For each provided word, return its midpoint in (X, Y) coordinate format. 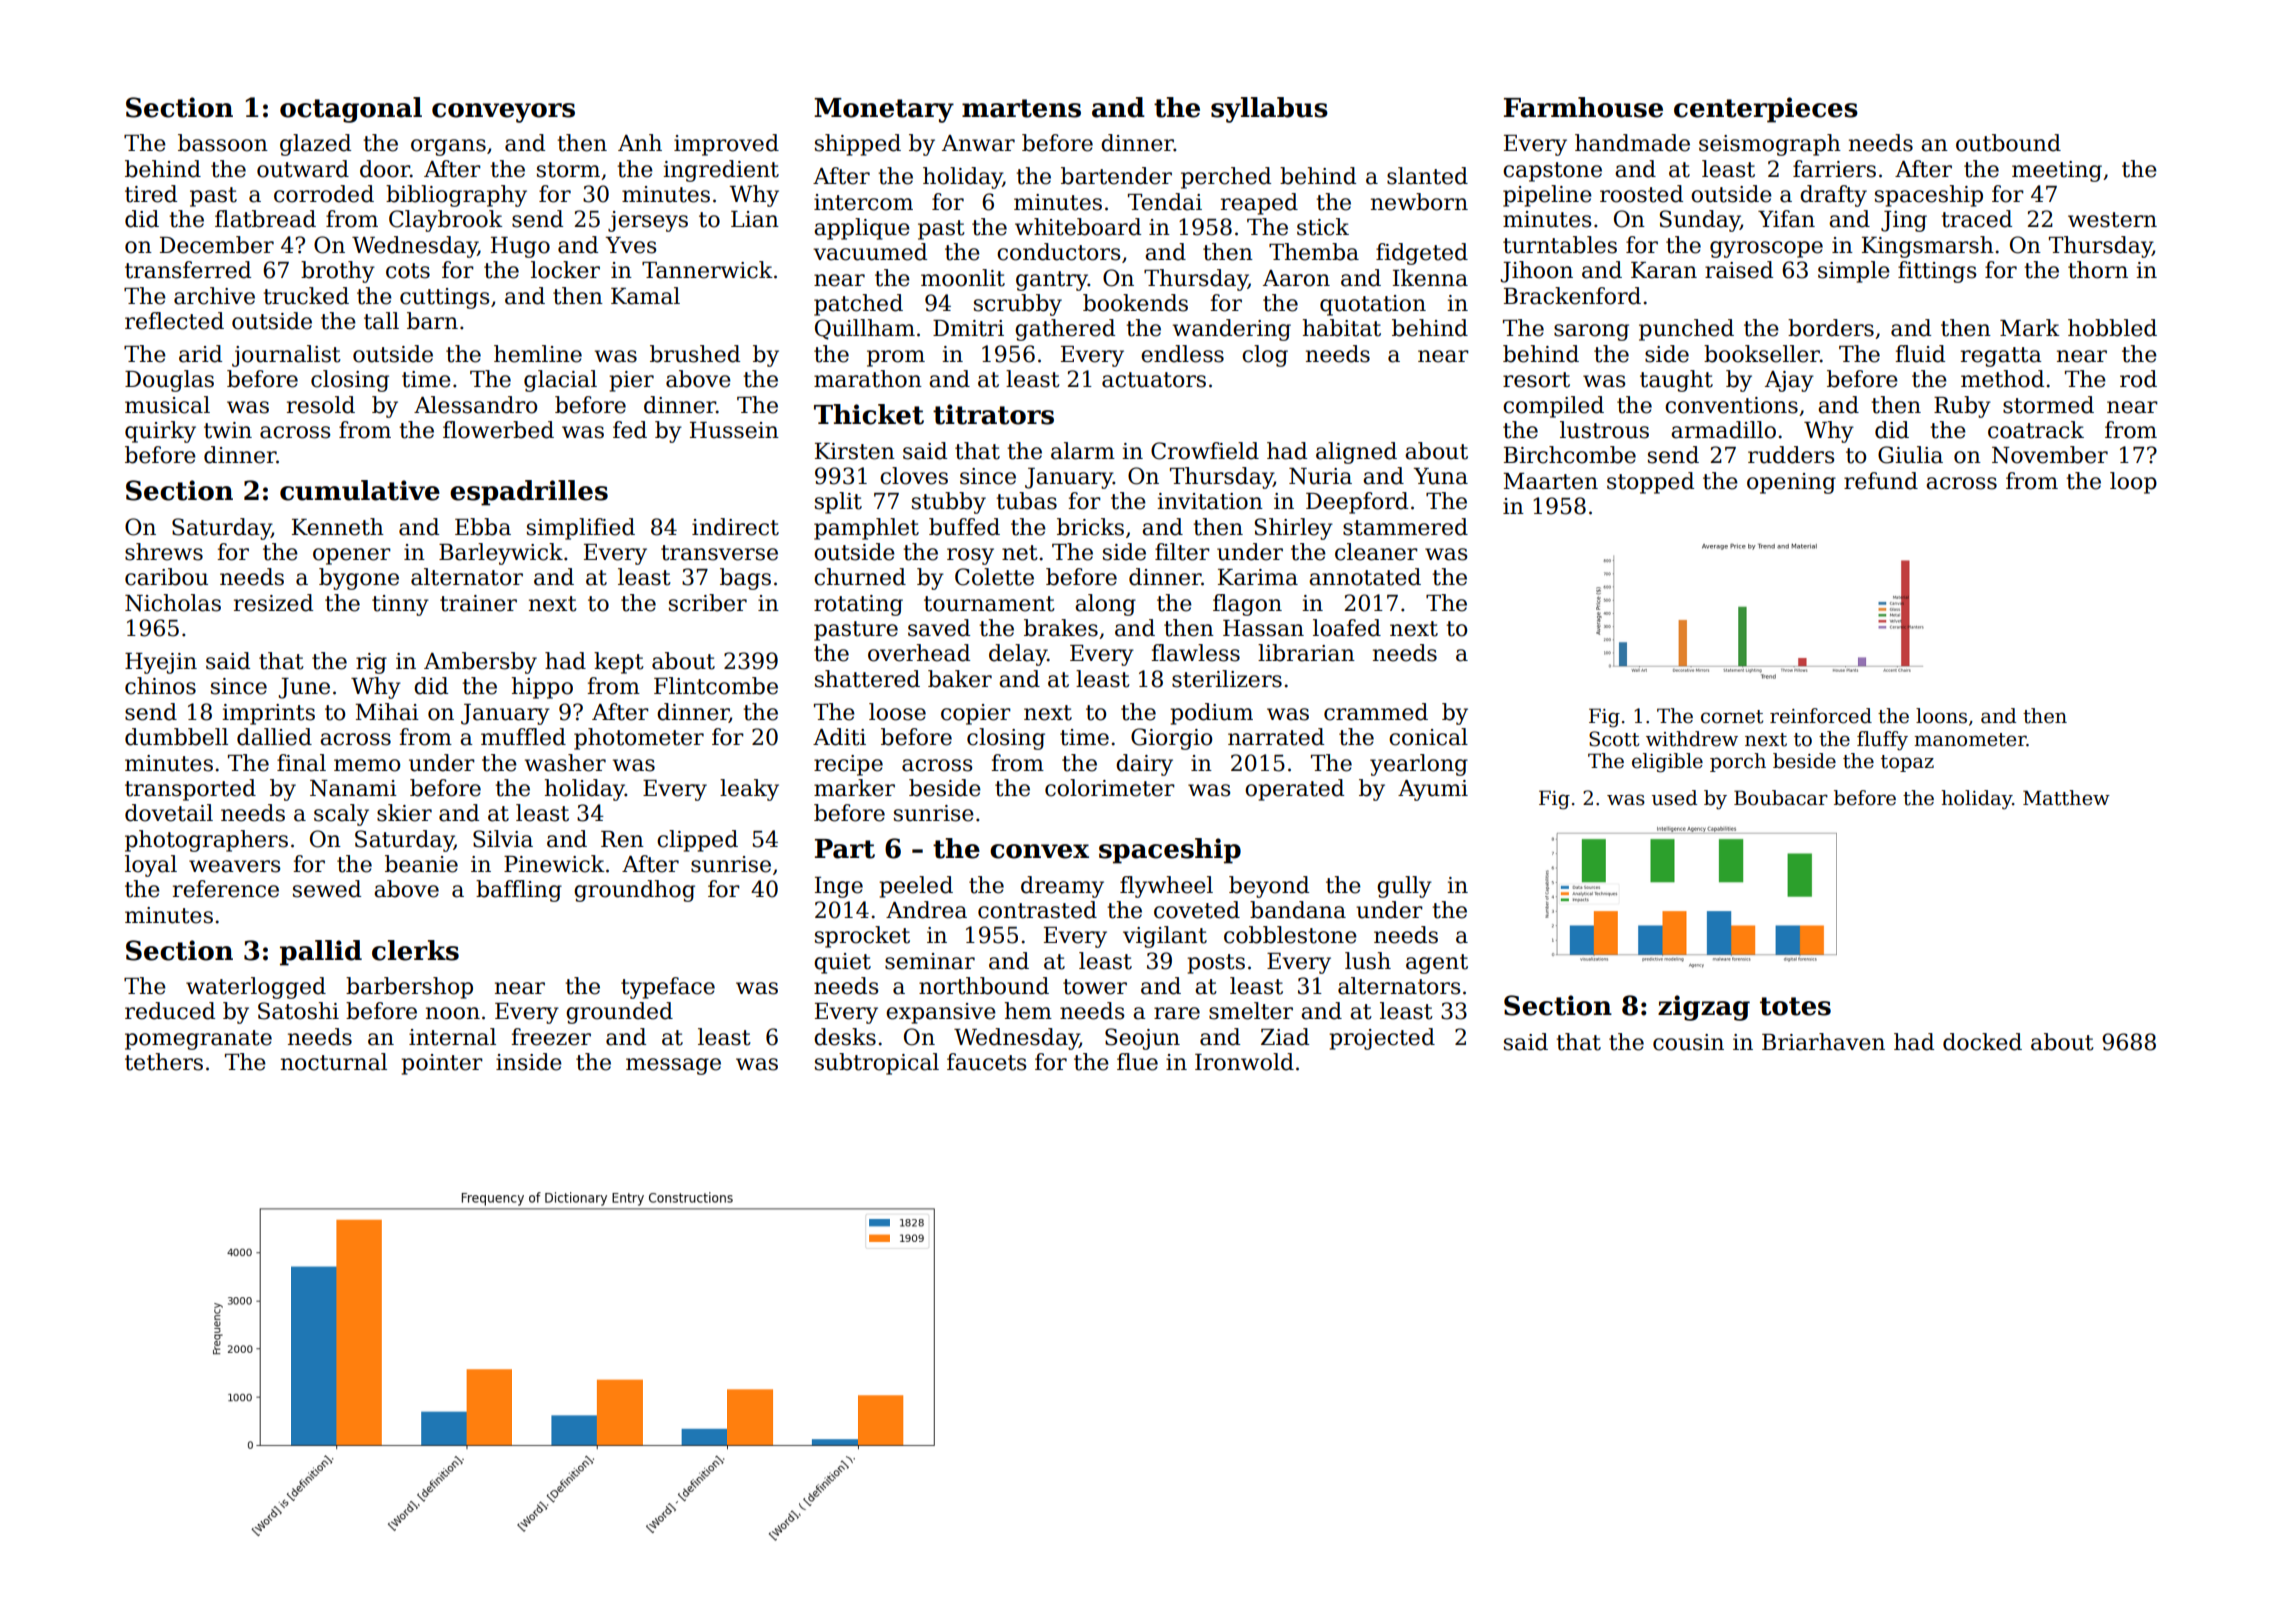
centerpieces (1766, 110)
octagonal (351, 110)
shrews (164, 552)
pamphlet (866, 529)
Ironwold (1244, 1062)
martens (1021, 108)
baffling (519, 891)
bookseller (1762, 354)
